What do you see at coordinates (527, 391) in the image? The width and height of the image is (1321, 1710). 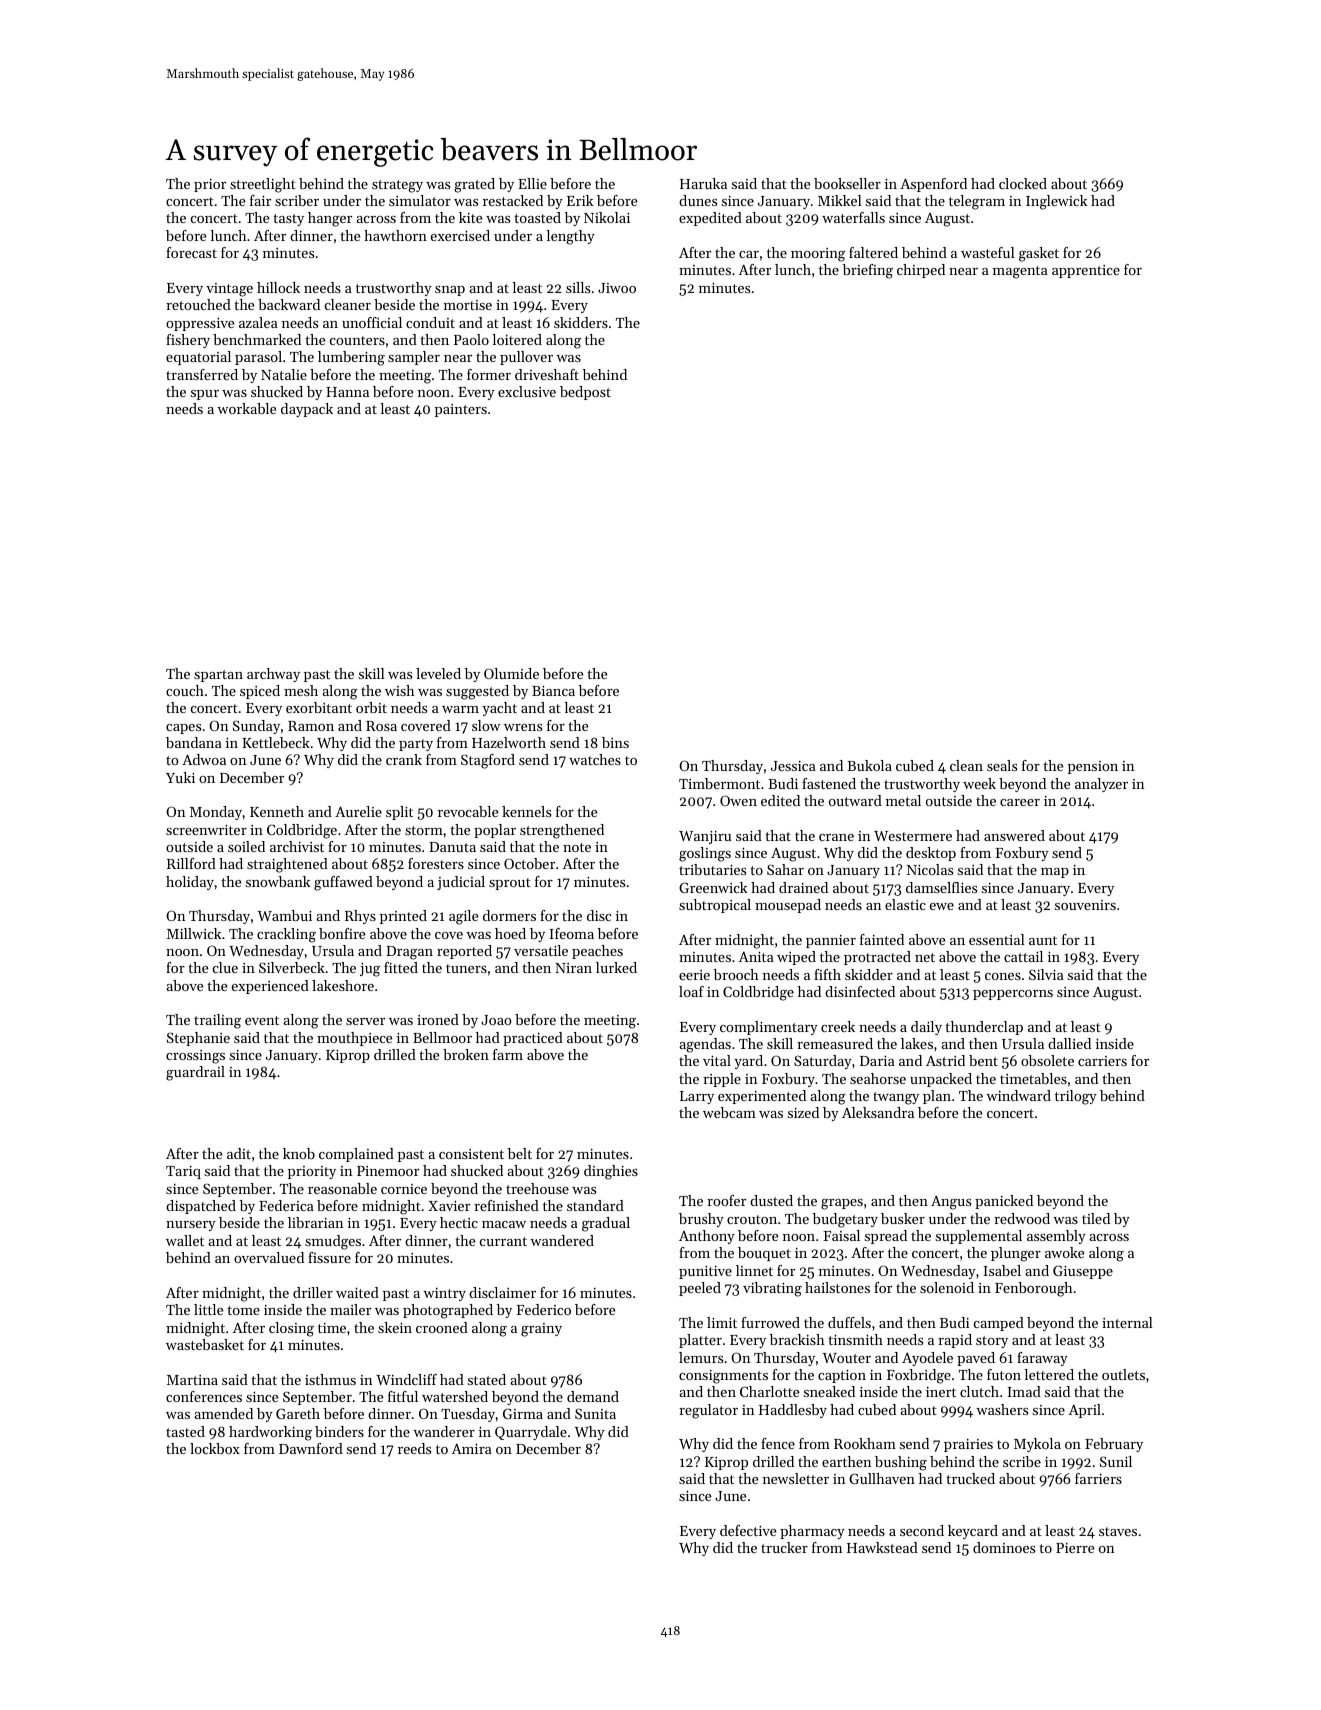 I see `exclusive` at bounding box center [527, 391].
